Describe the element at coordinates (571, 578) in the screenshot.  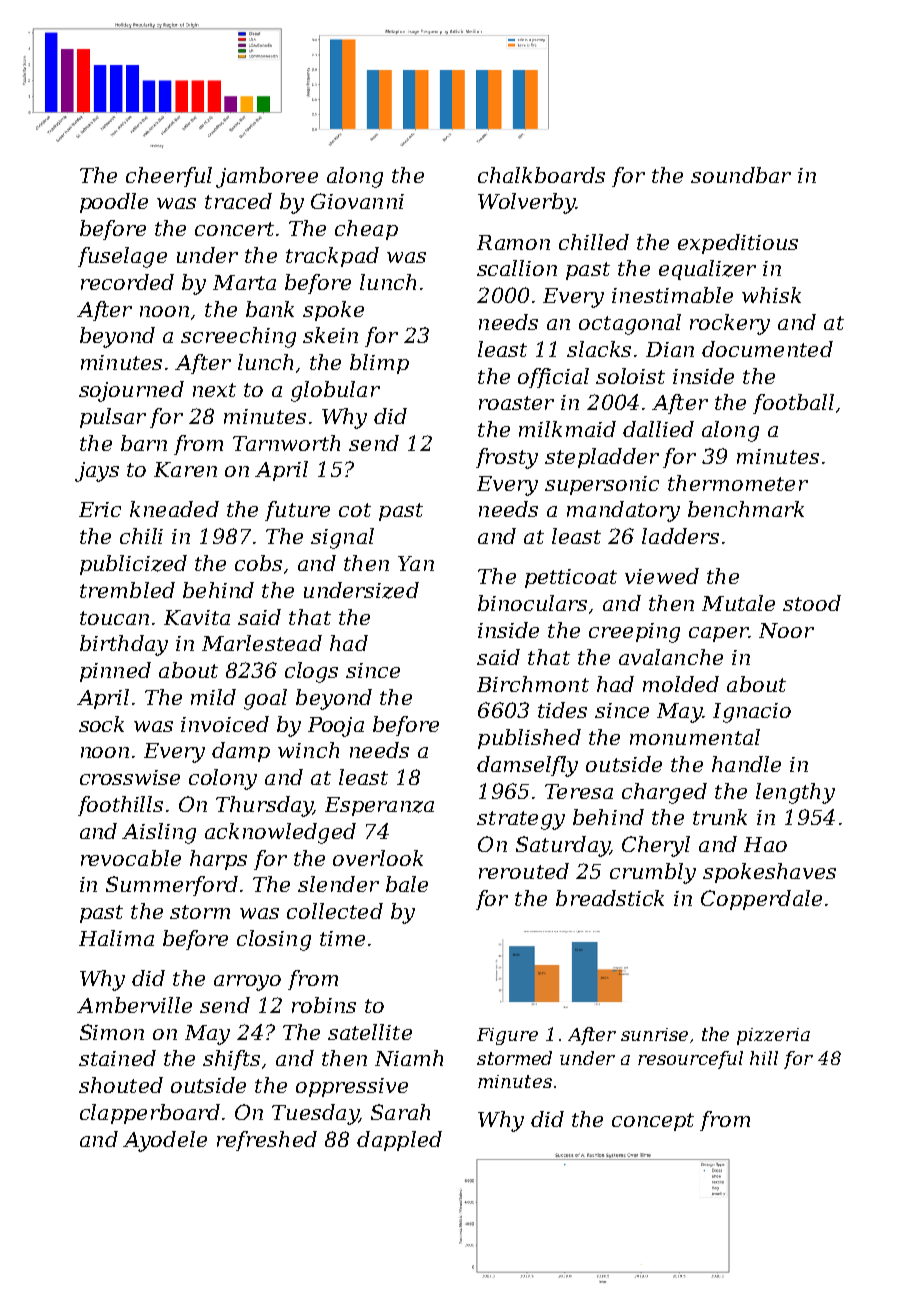
I see `petticoat` at that location.
